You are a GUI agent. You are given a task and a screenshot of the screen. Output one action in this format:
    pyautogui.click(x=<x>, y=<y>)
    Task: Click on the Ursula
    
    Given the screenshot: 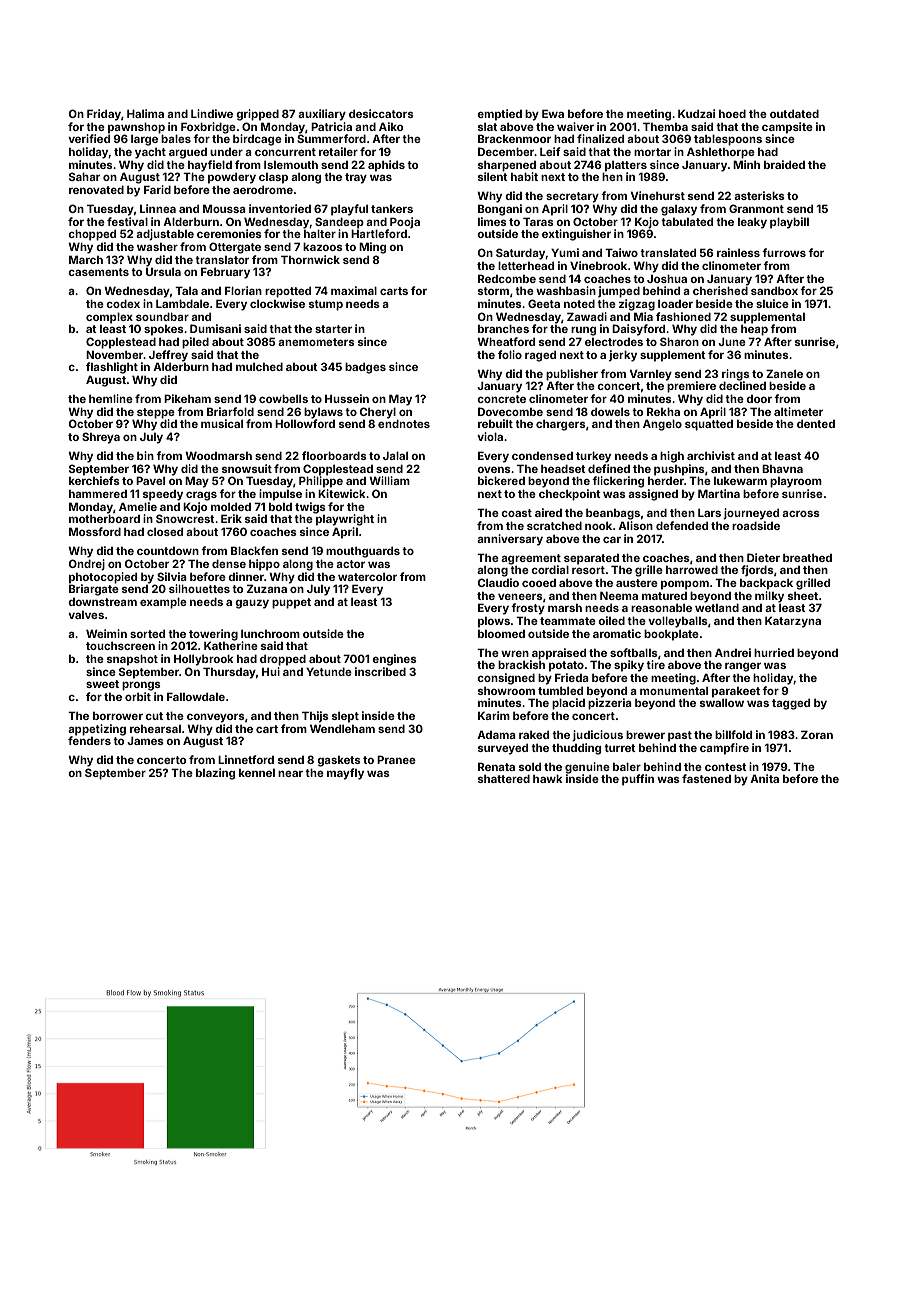 What is the action you would take?
    pyautogui.click(x=163, y=272)
